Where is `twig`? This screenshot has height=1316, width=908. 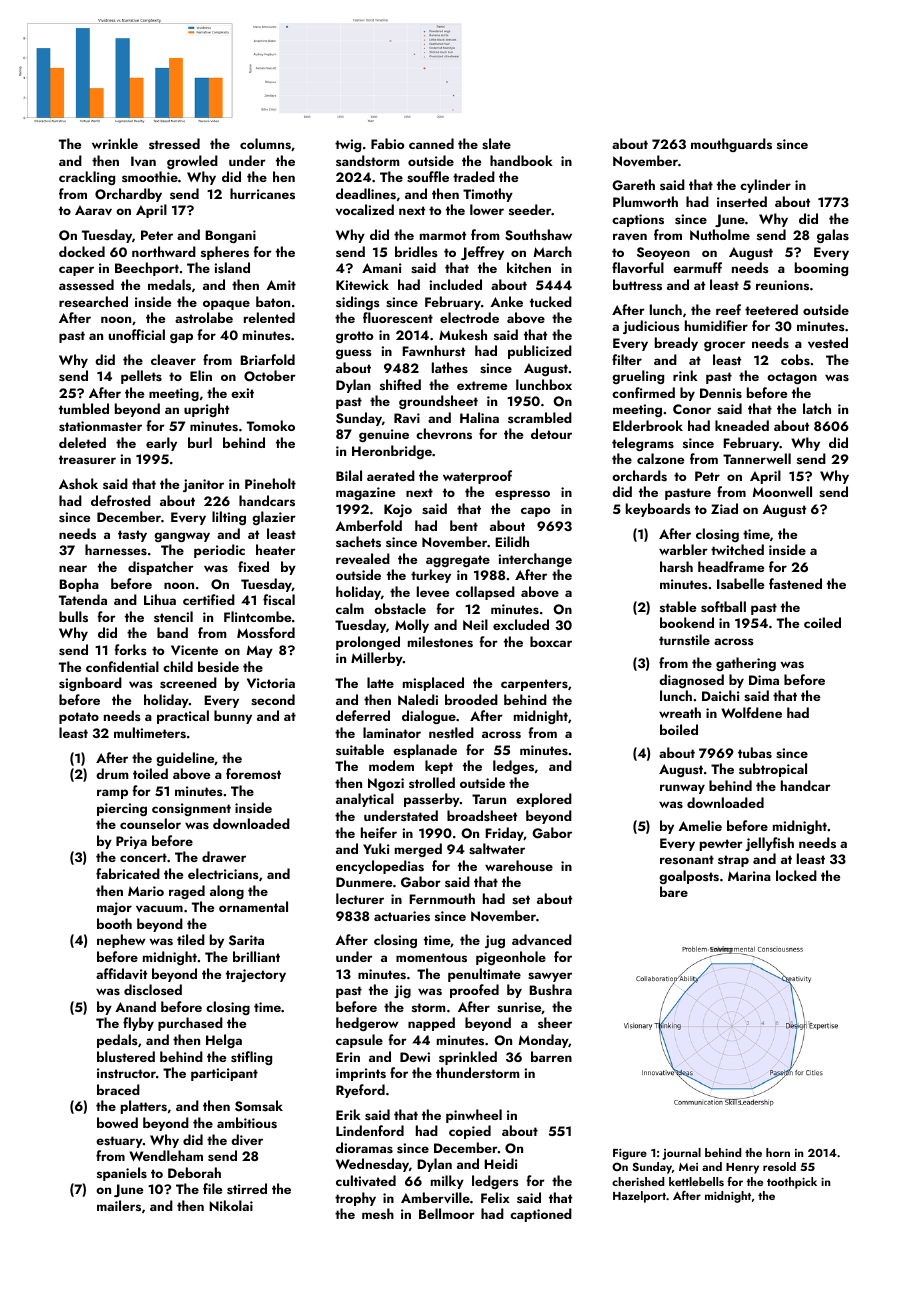
twig is located at coordinates (348, 145).
